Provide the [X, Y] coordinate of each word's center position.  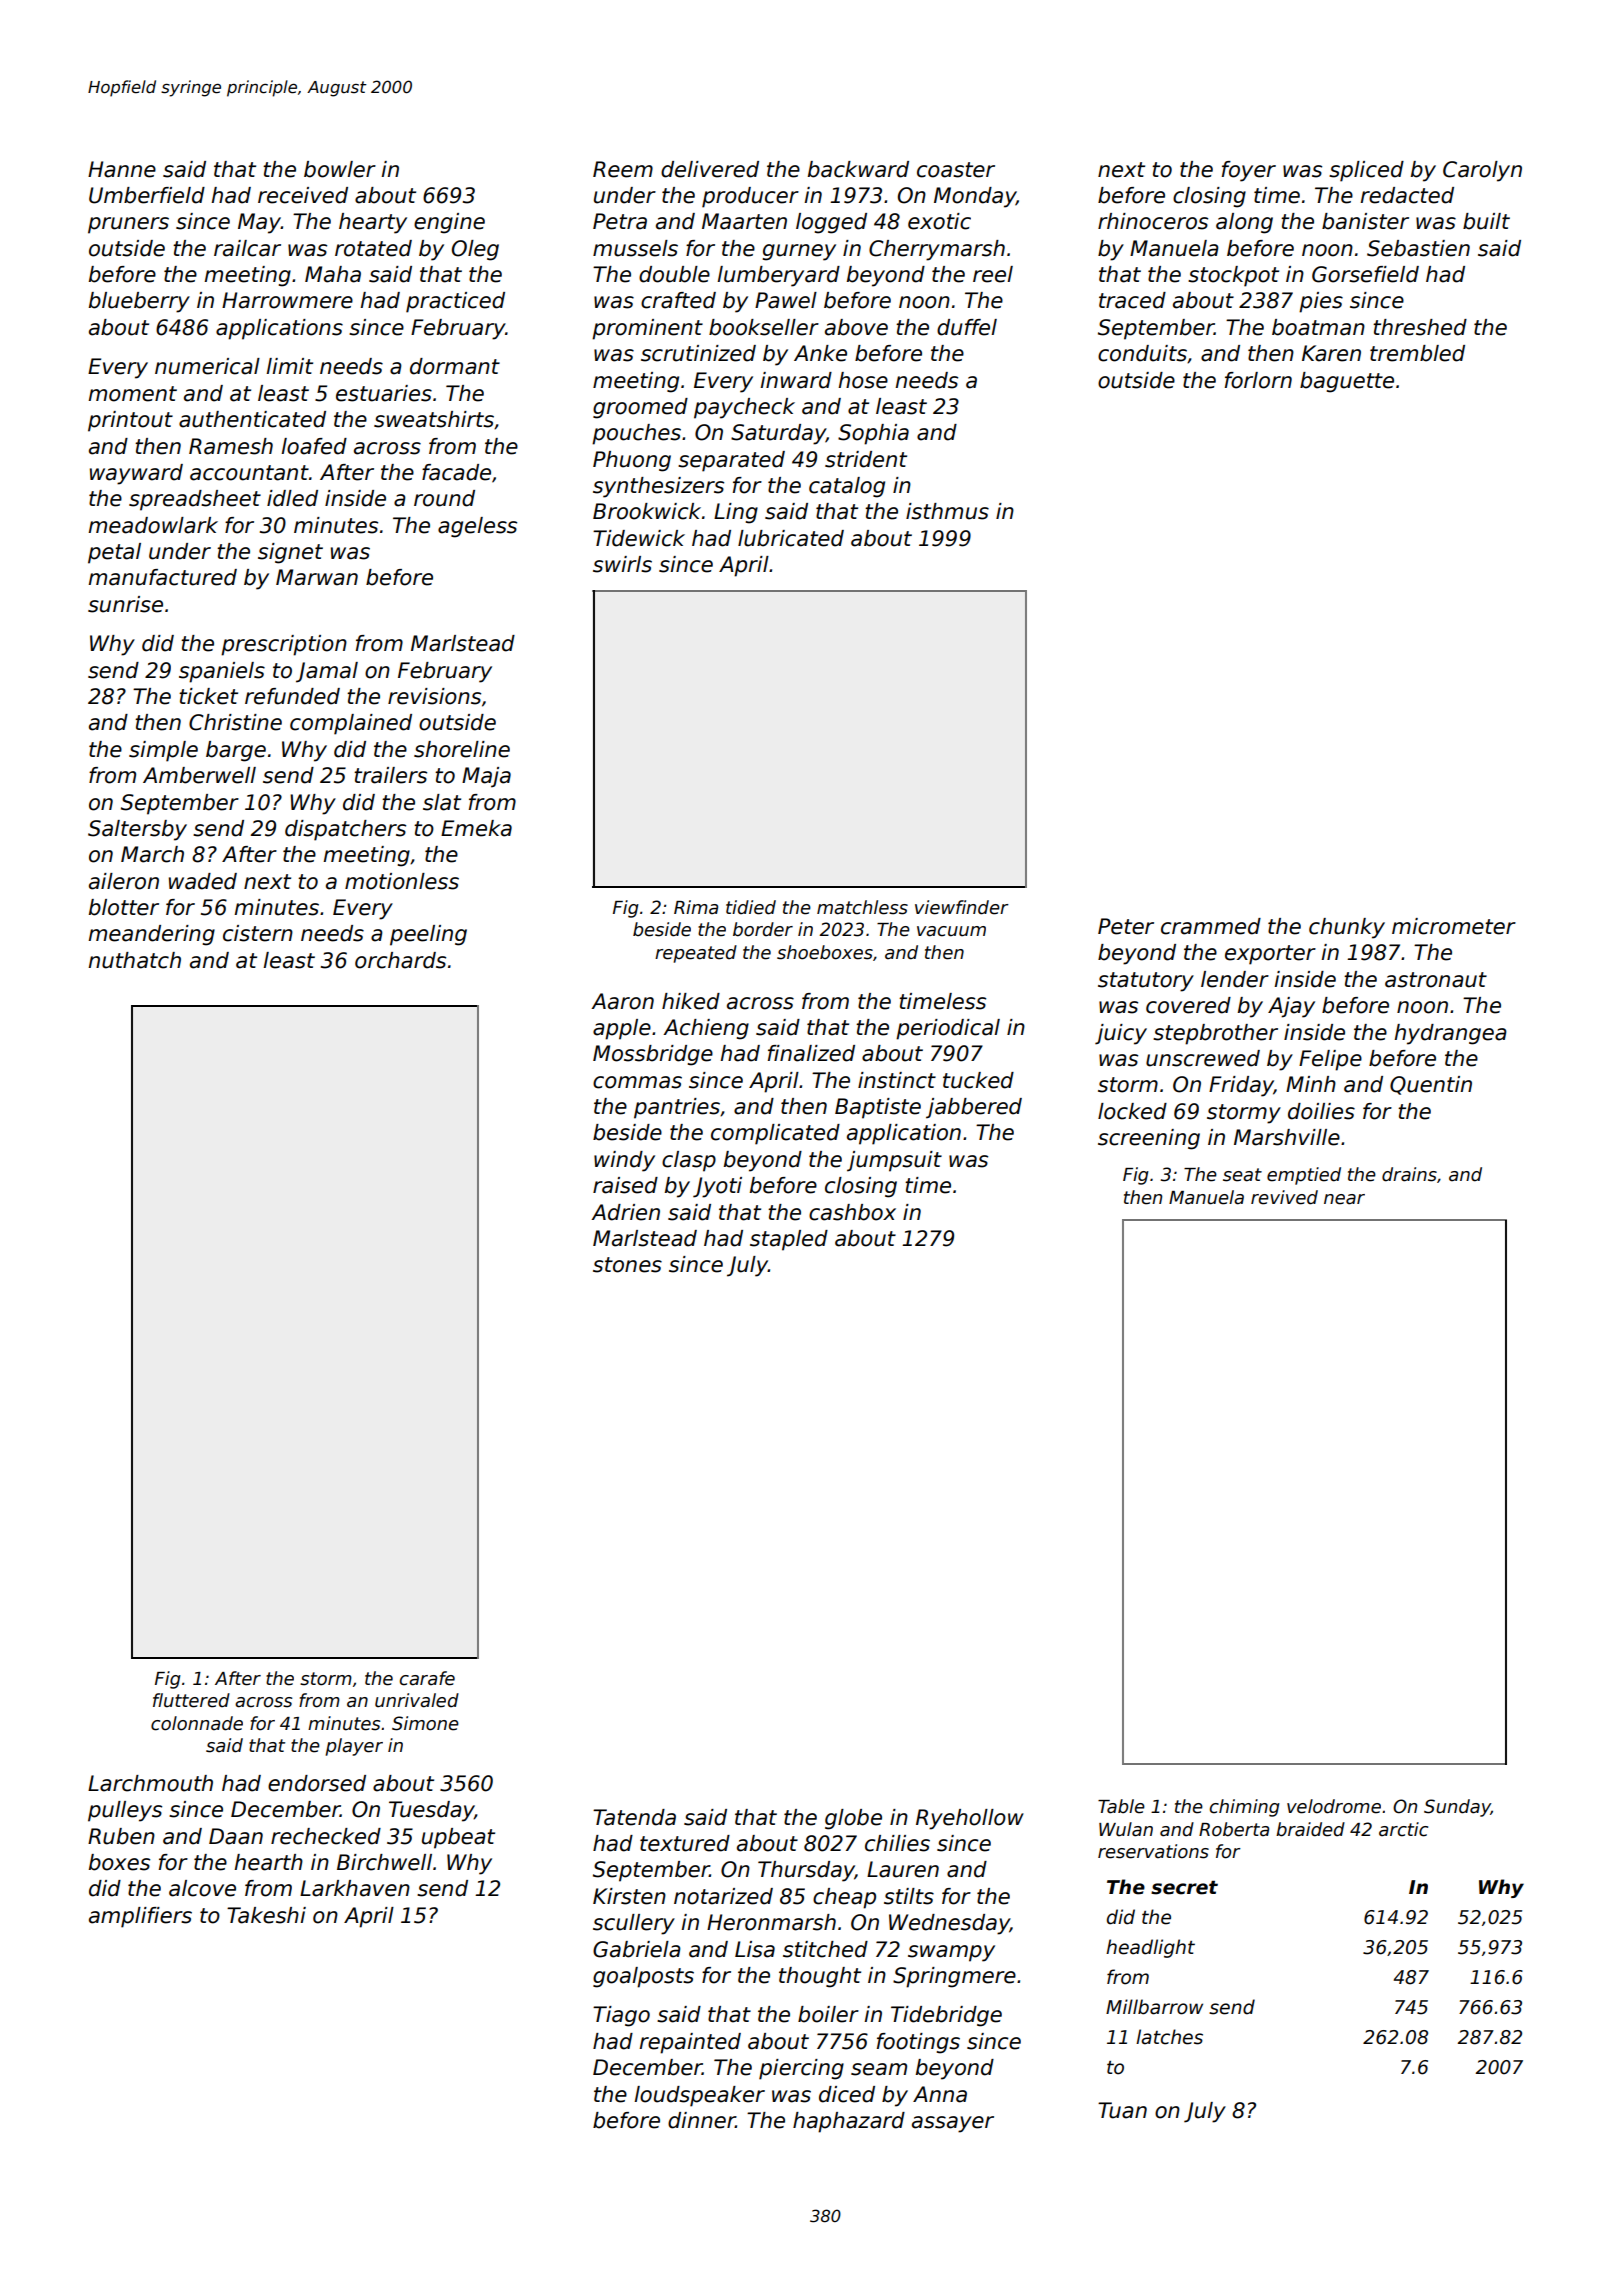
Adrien [625, 1212]
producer [750, 197]
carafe [427, 1678]
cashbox [852, 1212]
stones [627, 1265]
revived [1284, 1197]
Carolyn [1482, 171]
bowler [340, 169]
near [1344, 1199]
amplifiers [140, 1917]
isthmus [947, 511]
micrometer [1454, 926]
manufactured [162, 577]
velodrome [1334, 1806]
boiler [828, 2014]
